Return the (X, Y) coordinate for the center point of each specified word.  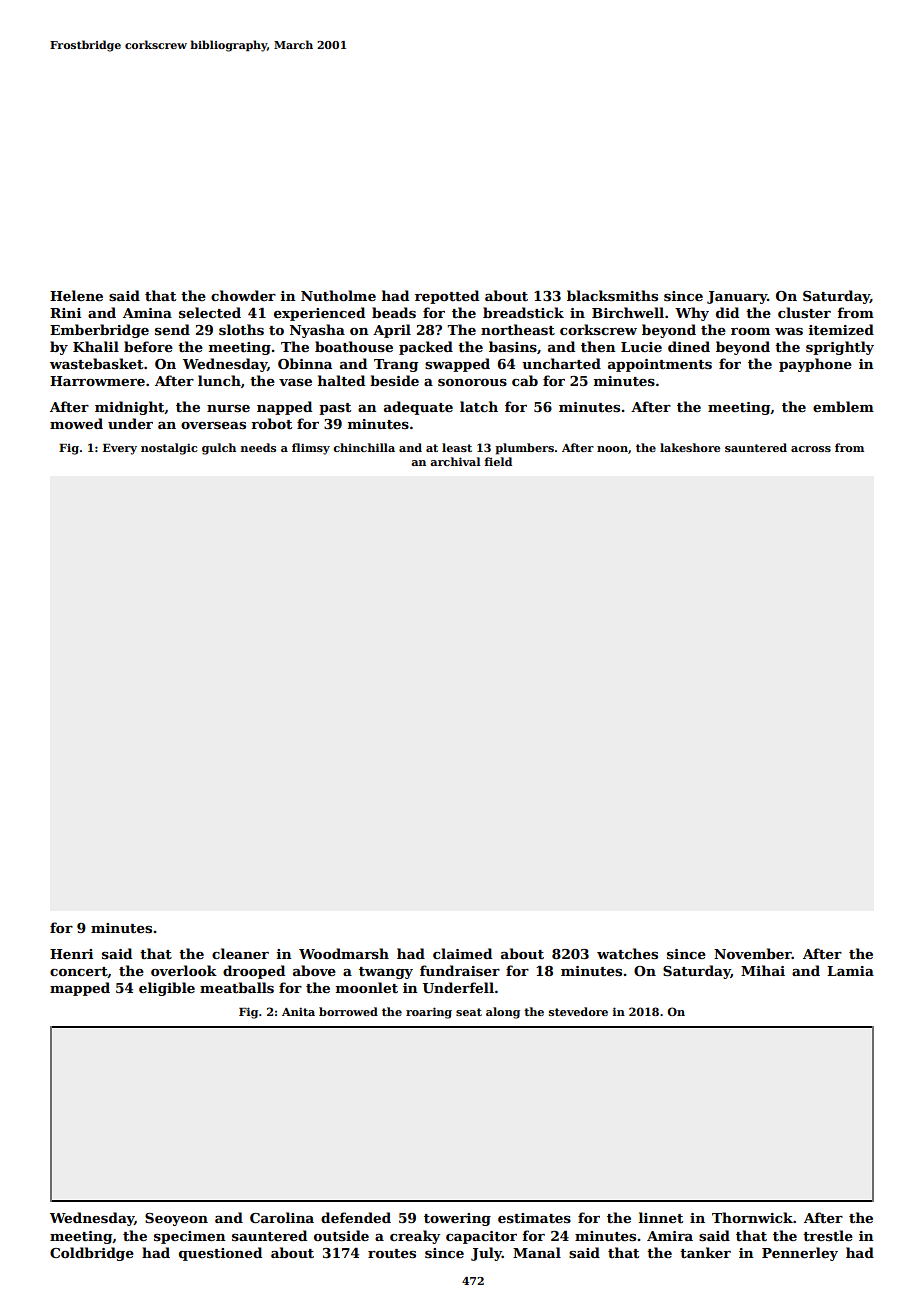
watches (627, 953)
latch (479, 406)
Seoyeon (176, 1219)
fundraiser (460, 970)
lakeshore (690, 447)
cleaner (240, 953)
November (753, 953)
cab (525, 380)
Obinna (305, 363)
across (811, 449)
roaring (429, 1013)
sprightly (840, 348)
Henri (71, 954)
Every (120, 449)
